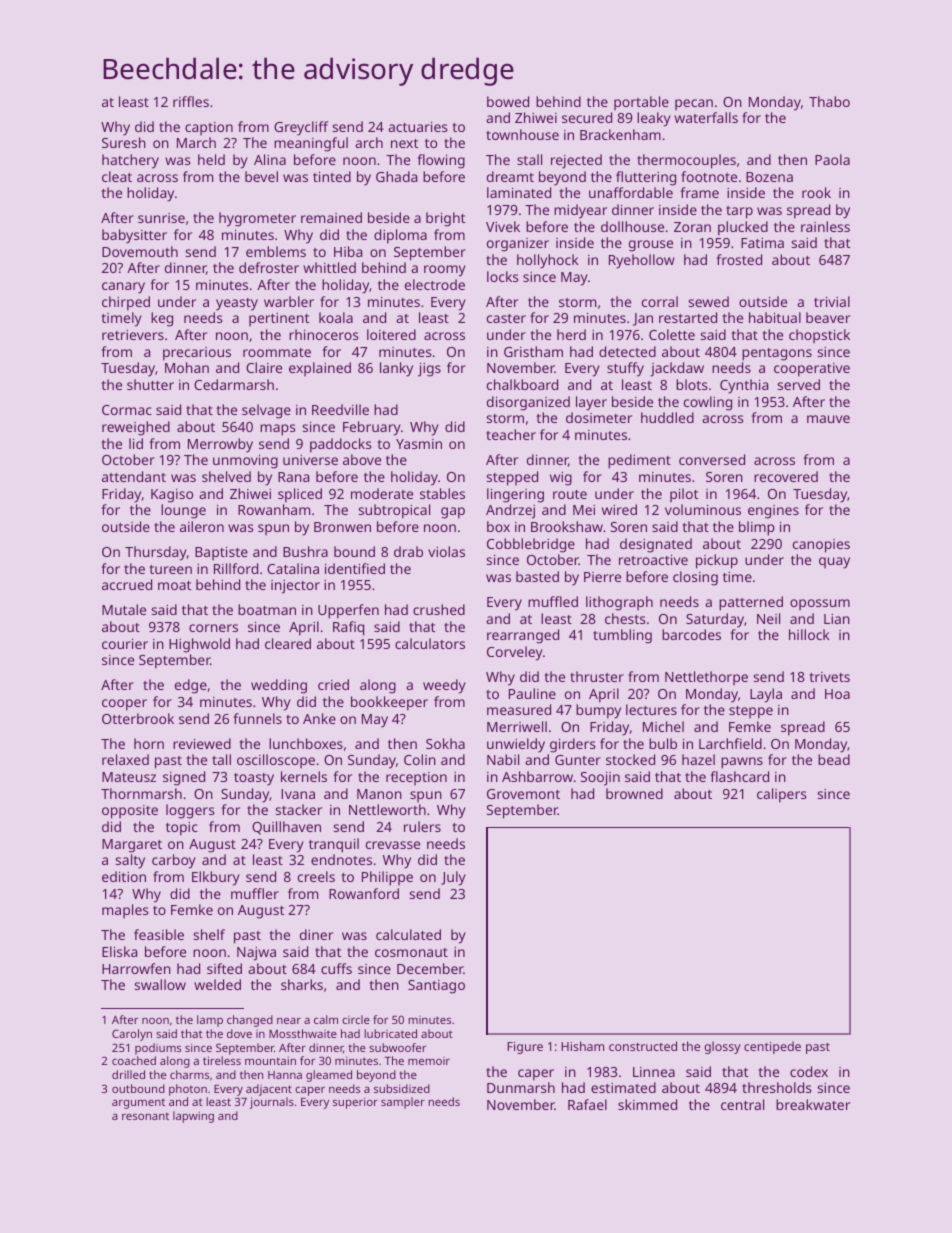  What do you see at coordinates (829, 101) in the screenshot?
I see `Thabo` at bounding box center [829, 101].
